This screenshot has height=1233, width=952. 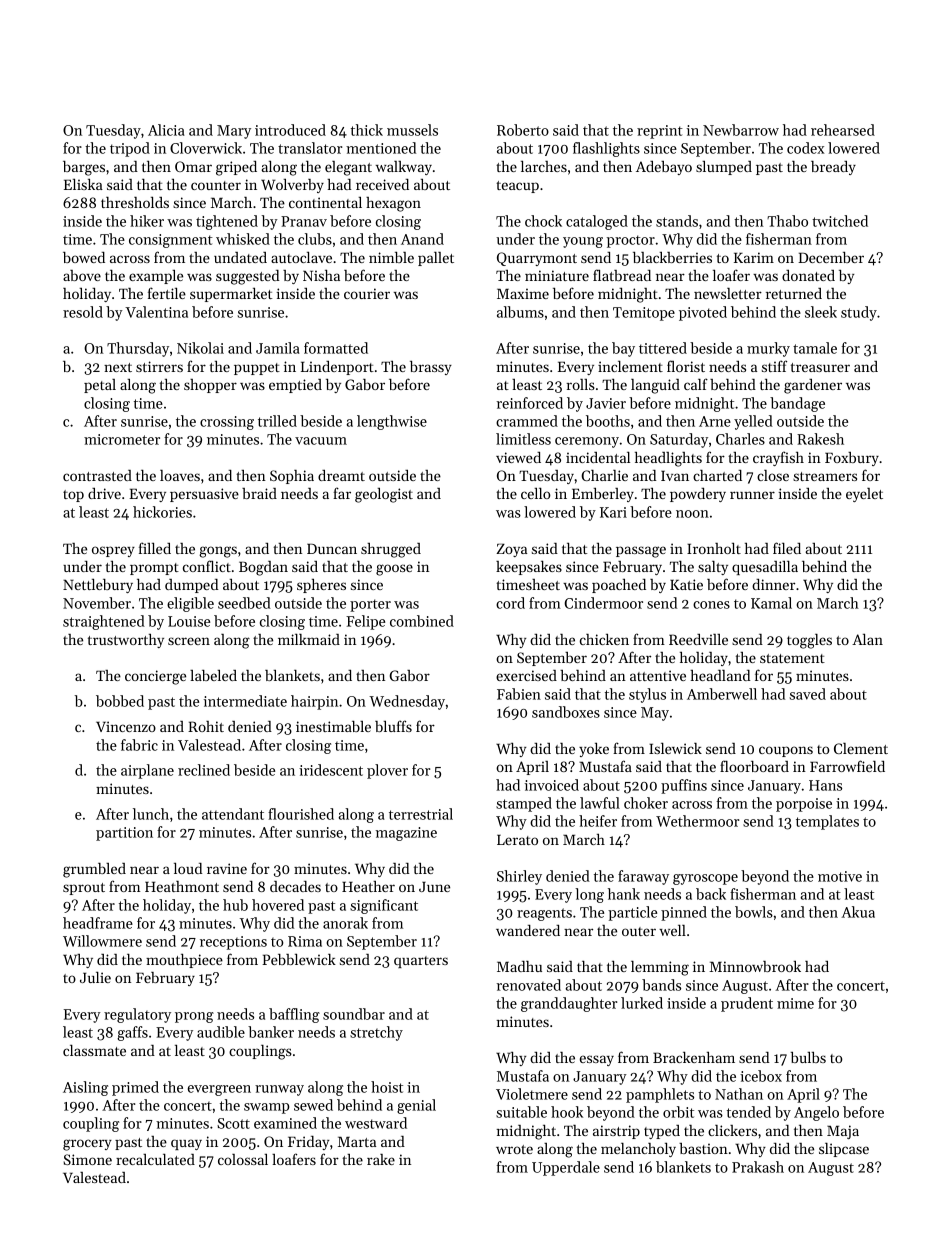 What do you see at coordinates (859, 313) in the screenshot?
I see `study` at bounding box center [859, 313].
